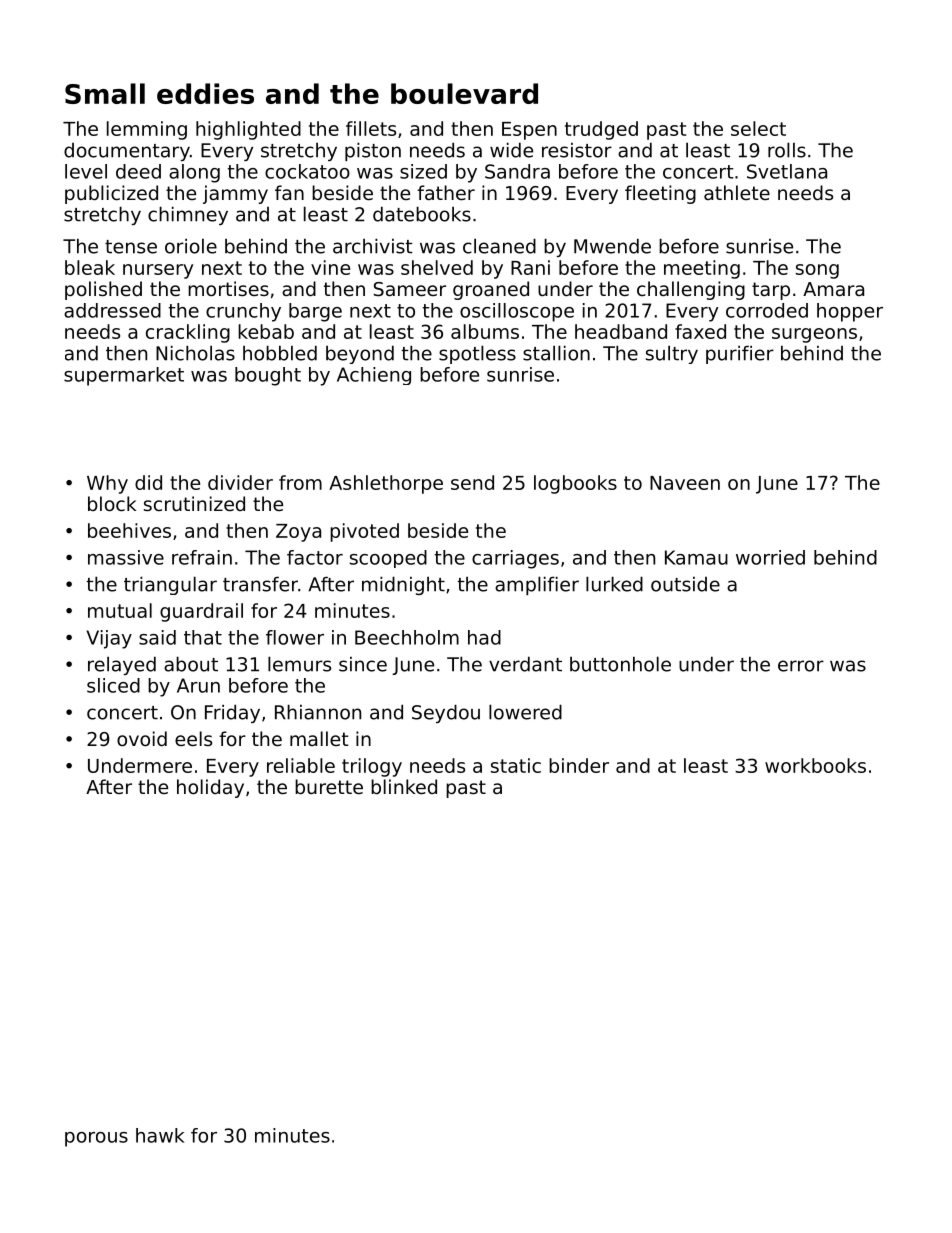 This image has height=1233, width=952. Describe the element at coordinates (407, 637) in the image. I see `Beechholm` at that location.
